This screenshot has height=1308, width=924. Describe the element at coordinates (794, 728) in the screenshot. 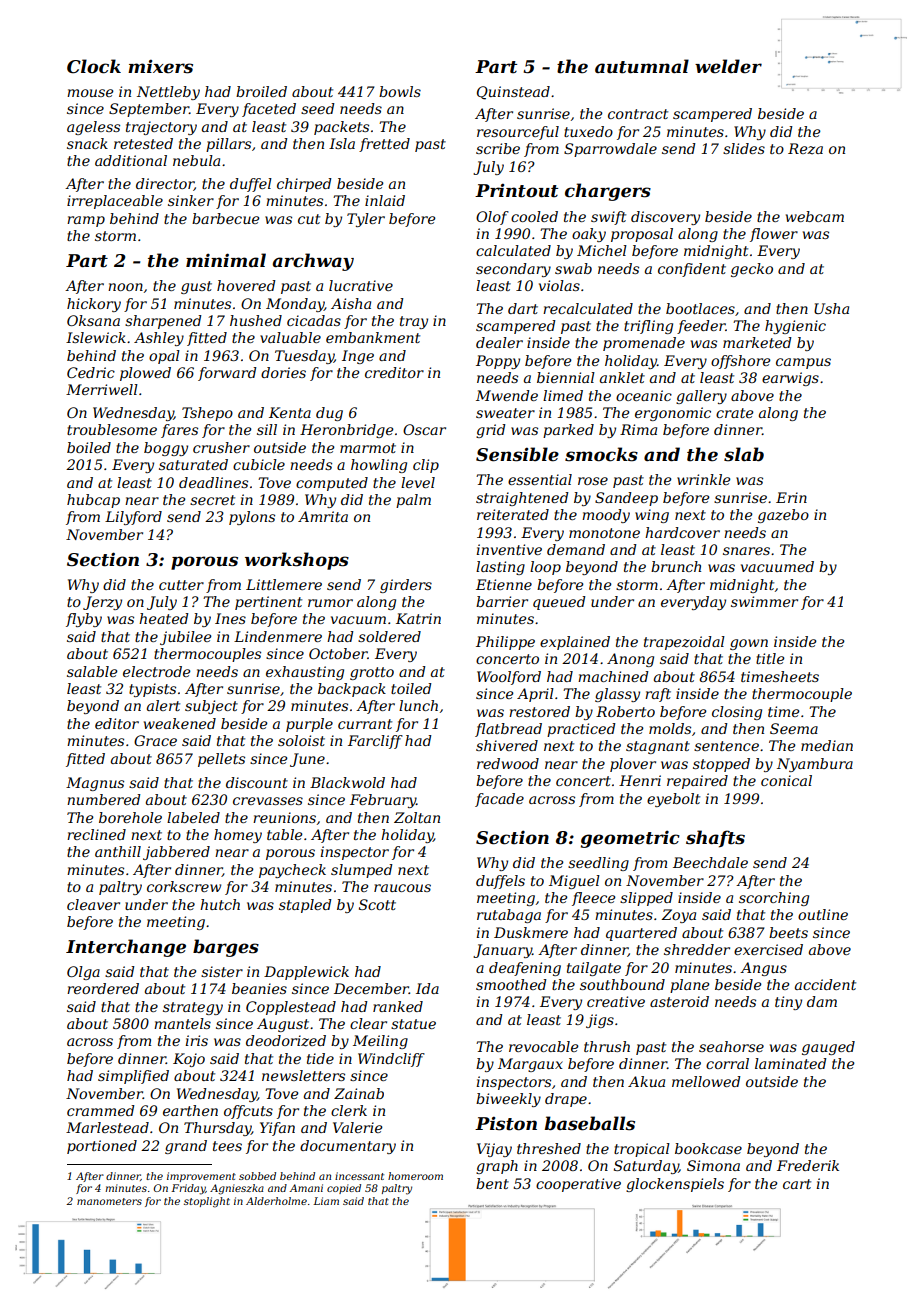

I see `Seema` at that location.
